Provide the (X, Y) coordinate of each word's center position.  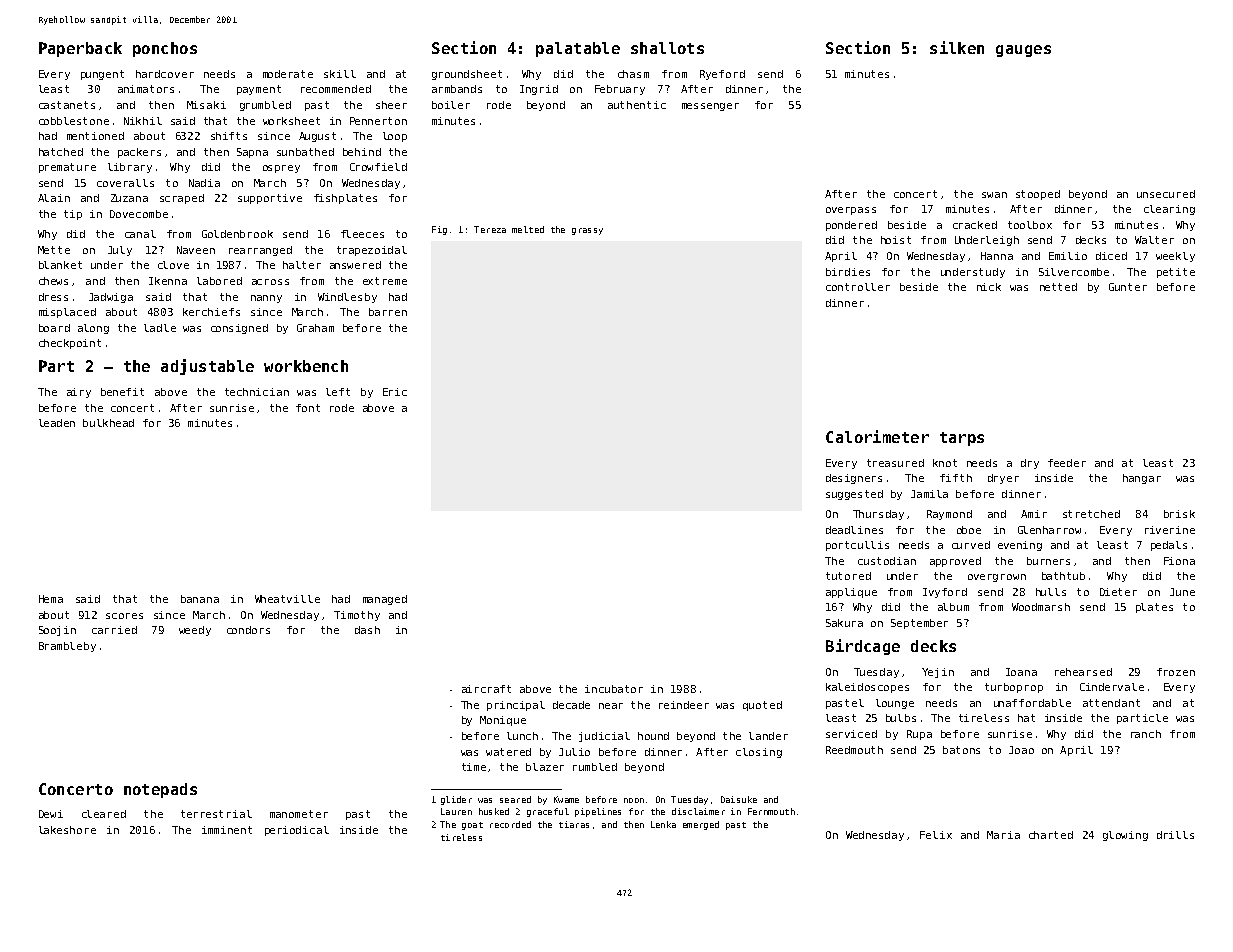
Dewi (51, 814)
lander (768, 736)
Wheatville (287, 599)
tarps (962, 439)
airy (79, 393)
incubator (614, 689)
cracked (975, 225)
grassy (587, 231)
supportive (270, 199)
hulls (1051, 592)
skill (340, 74)
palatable (578, 49)
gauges (1023, 51)
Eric (395, 392)
